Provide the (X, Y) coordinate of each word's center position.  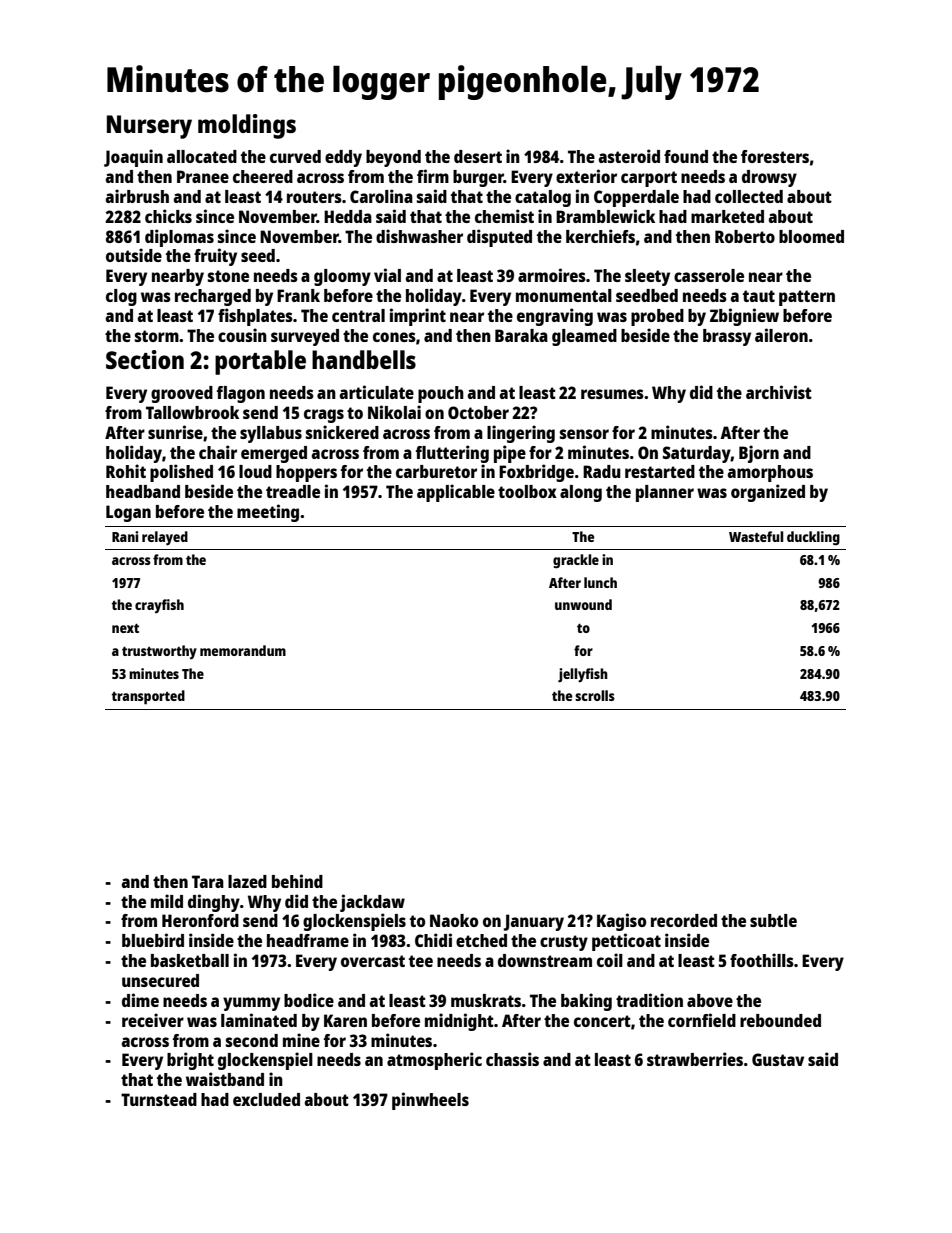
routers (314, 197)
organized (768, 493)
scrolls (595, 695)
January (534, 922)
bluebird (153, 940)
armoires (552, 275)
